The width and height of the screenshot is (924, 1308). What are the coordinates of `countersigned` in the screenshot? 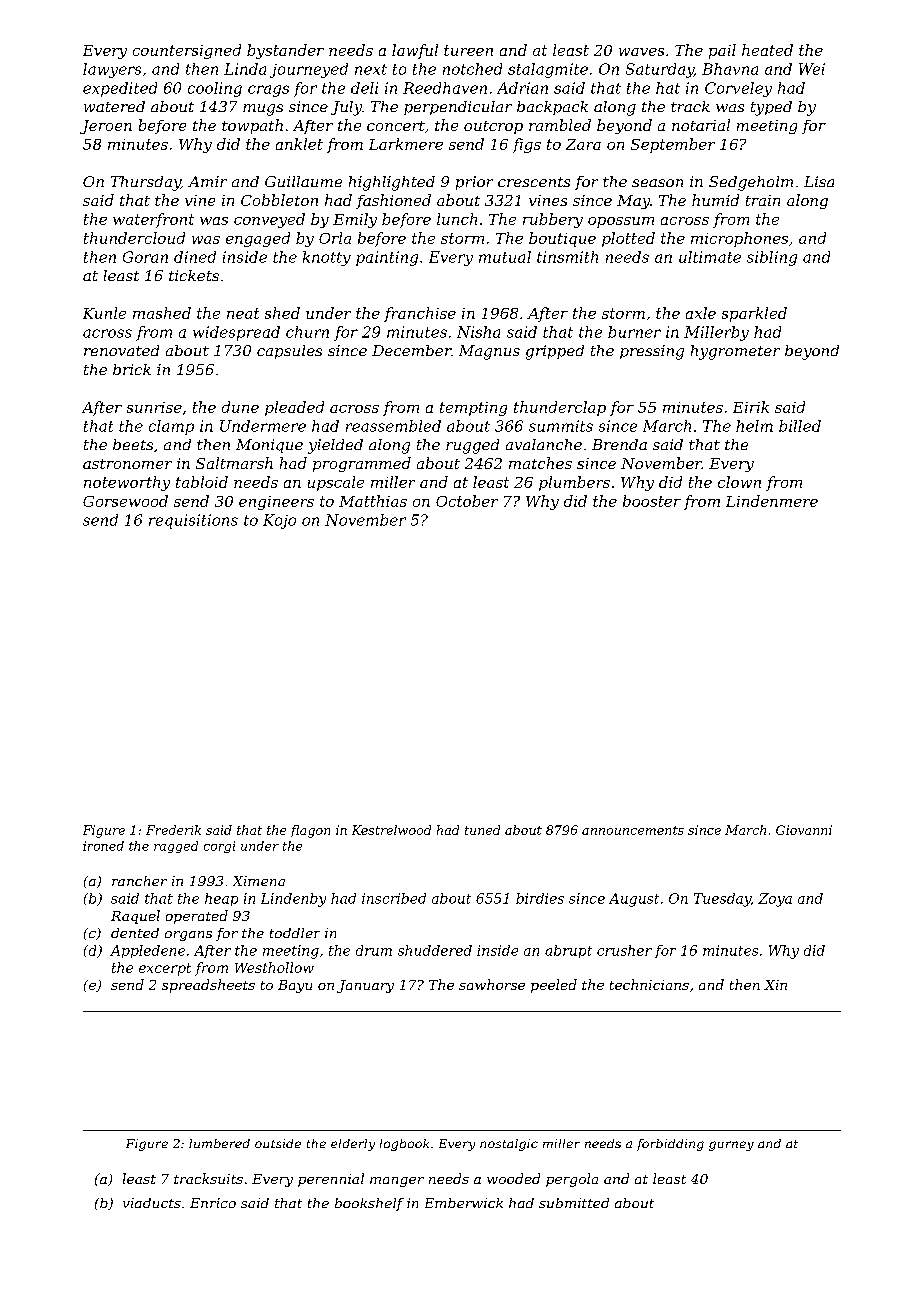 It's located at (187, 51).
